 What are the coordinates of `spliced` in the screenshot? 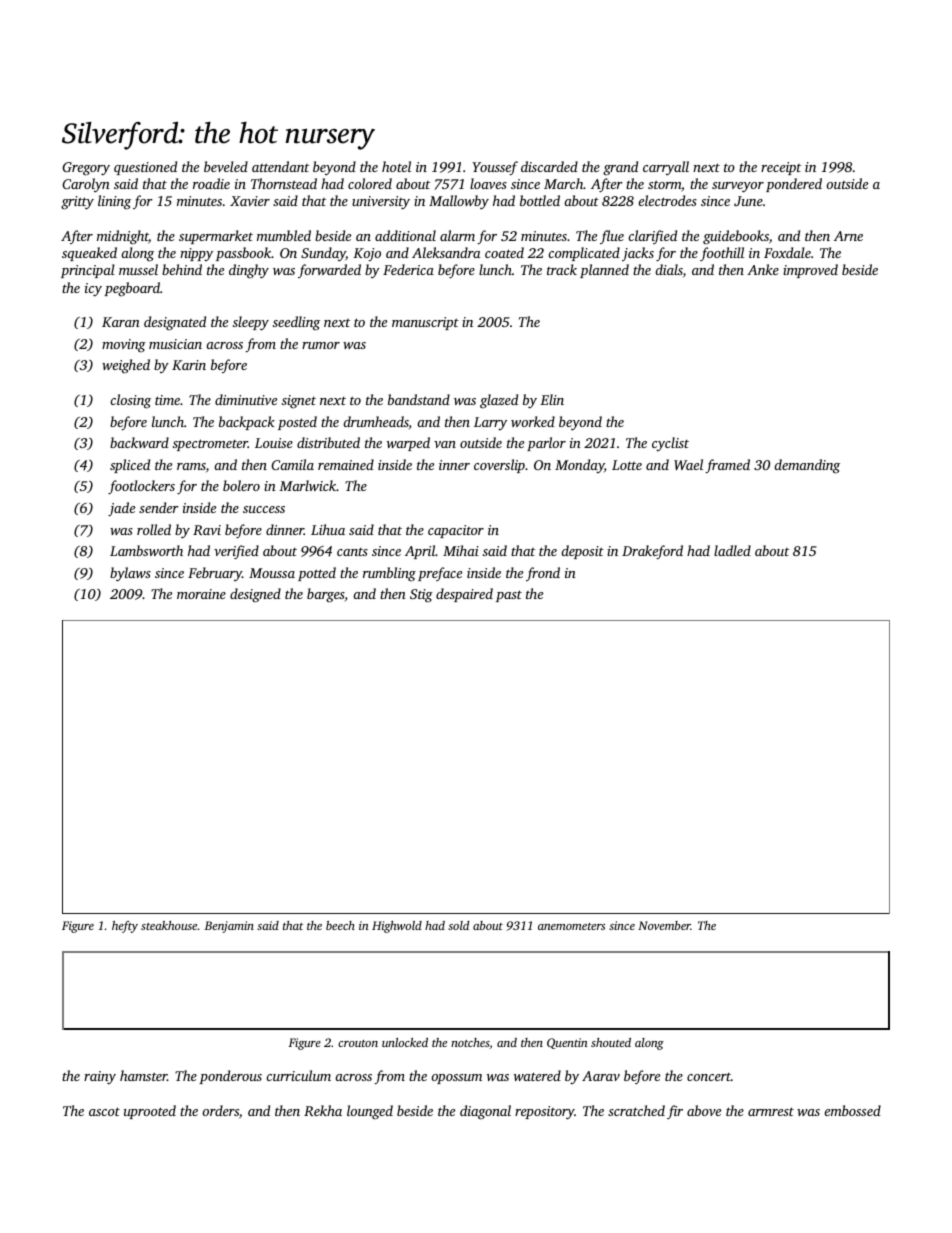 It's located at (130, 466).
